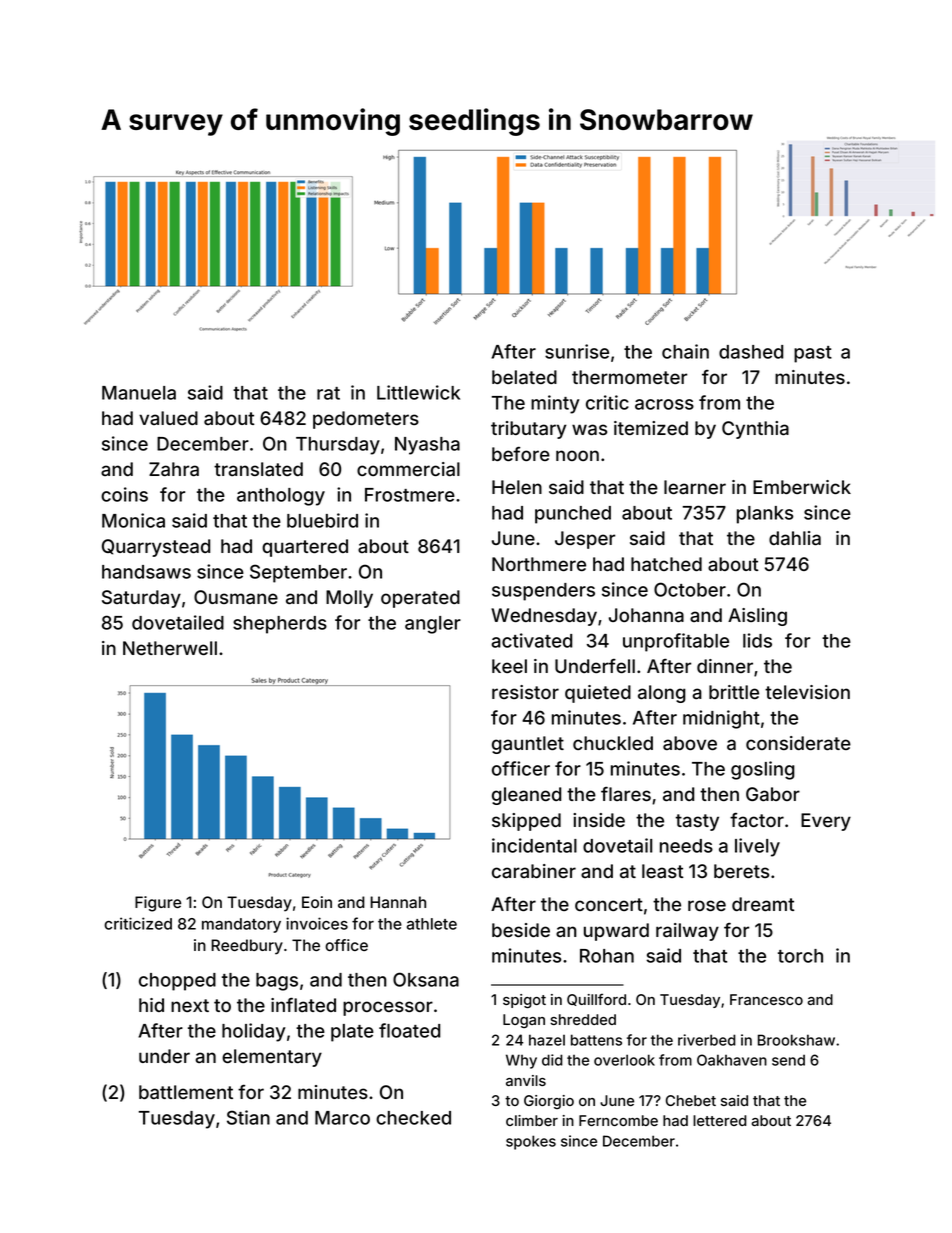 The width and height of the document is (952, 1233). What do you see at coordinates (549, 1102) in the document?
I see `Giorgio` at bounding box center [549, 1102].
